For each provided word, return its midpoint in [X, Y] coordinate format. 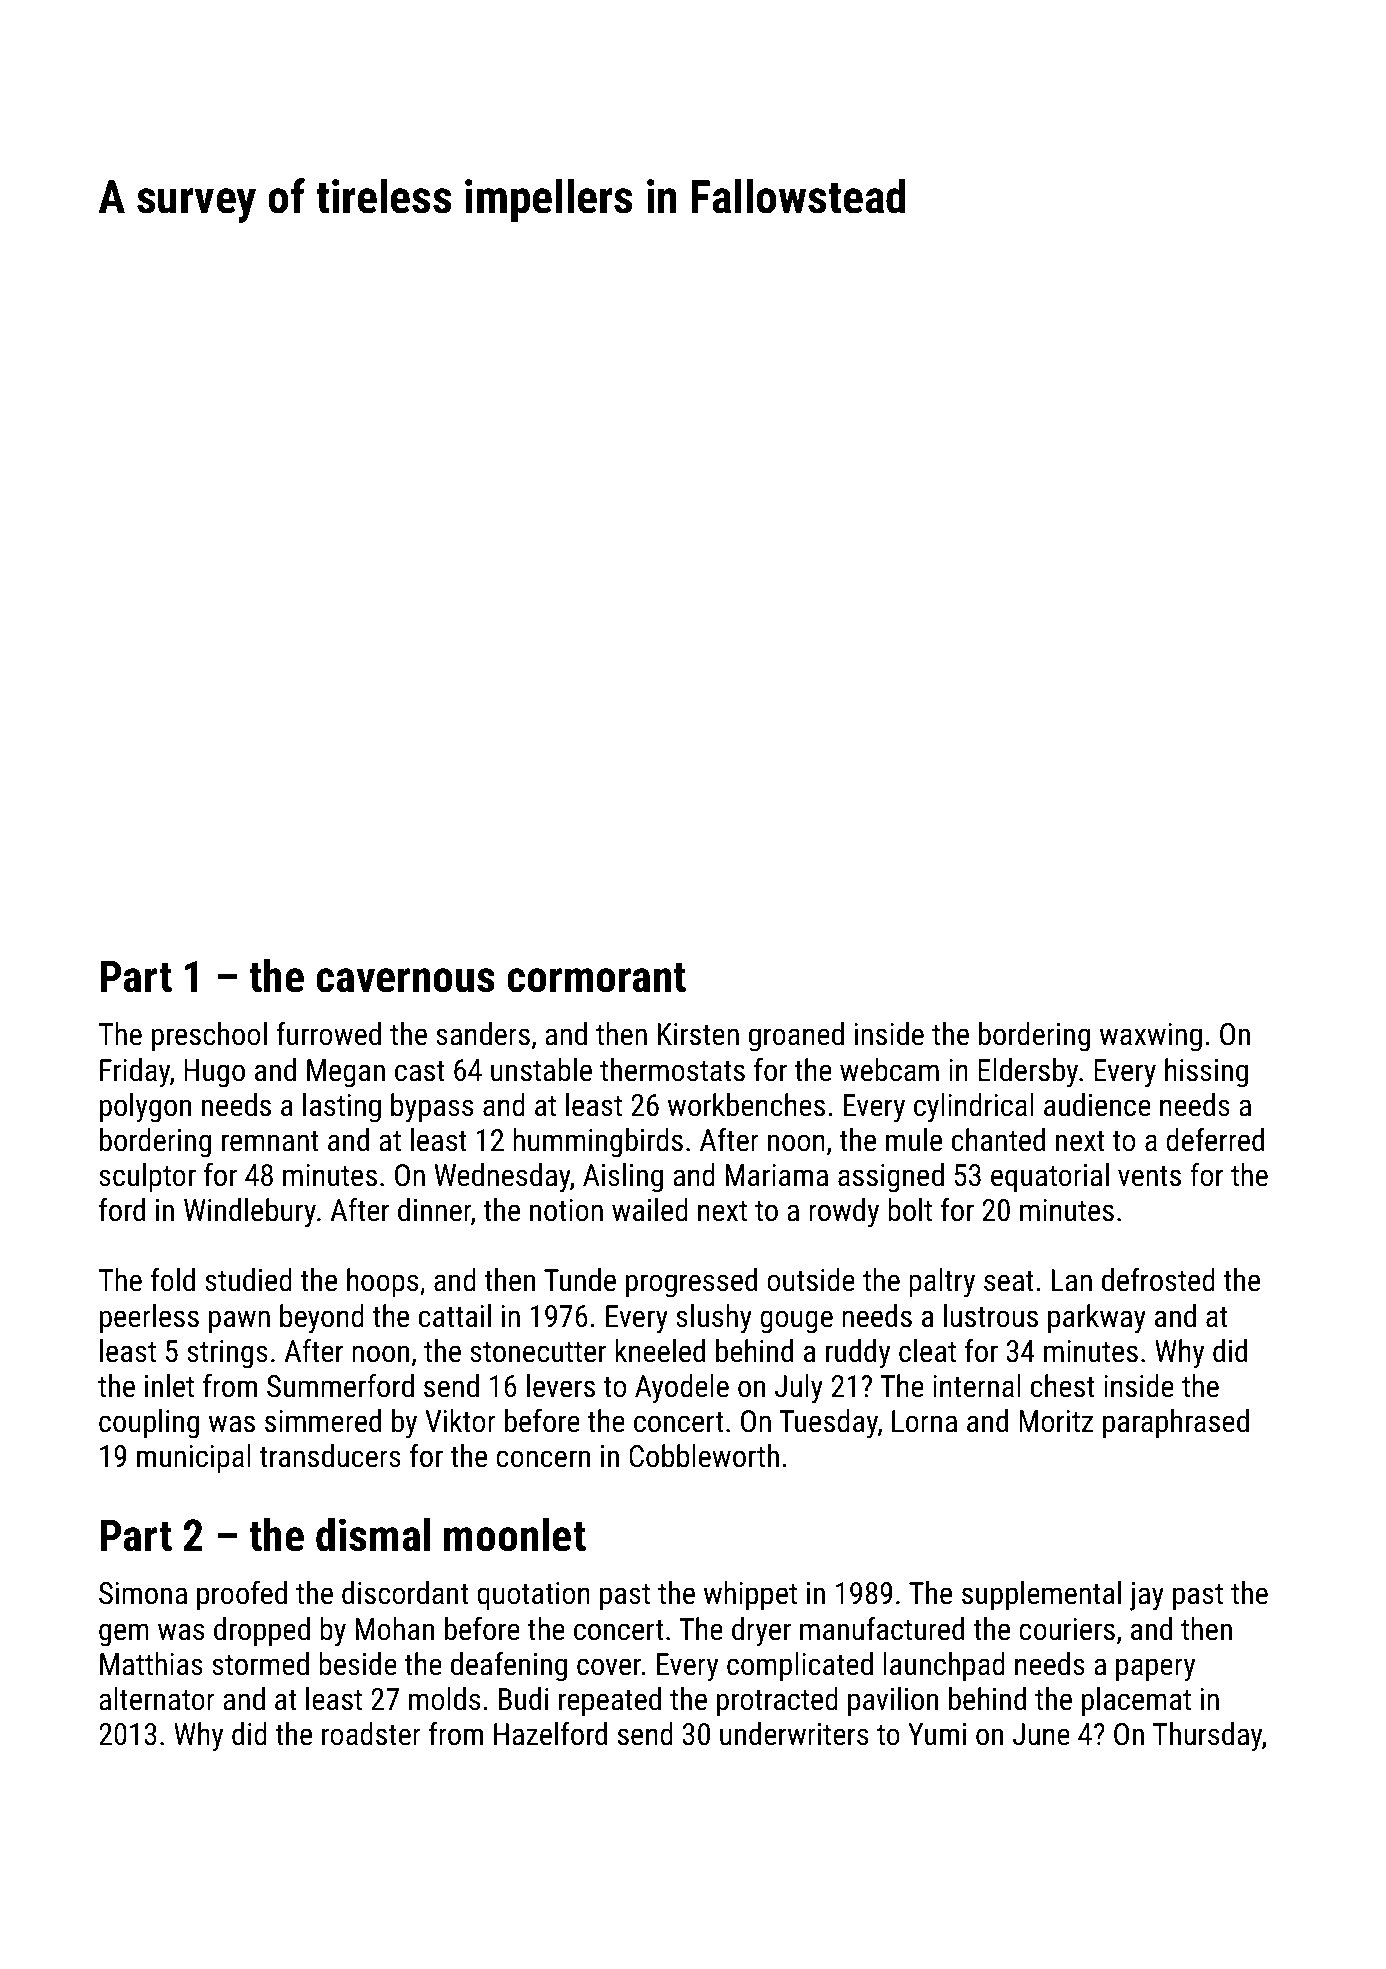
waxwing [1151, 1037]
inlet [169, 1386]
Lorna [924, 1421]
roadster [371, 1734]
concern [543, 1459]
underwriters [794, 1734]
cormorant [596, 978]
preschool [209, 1036]
